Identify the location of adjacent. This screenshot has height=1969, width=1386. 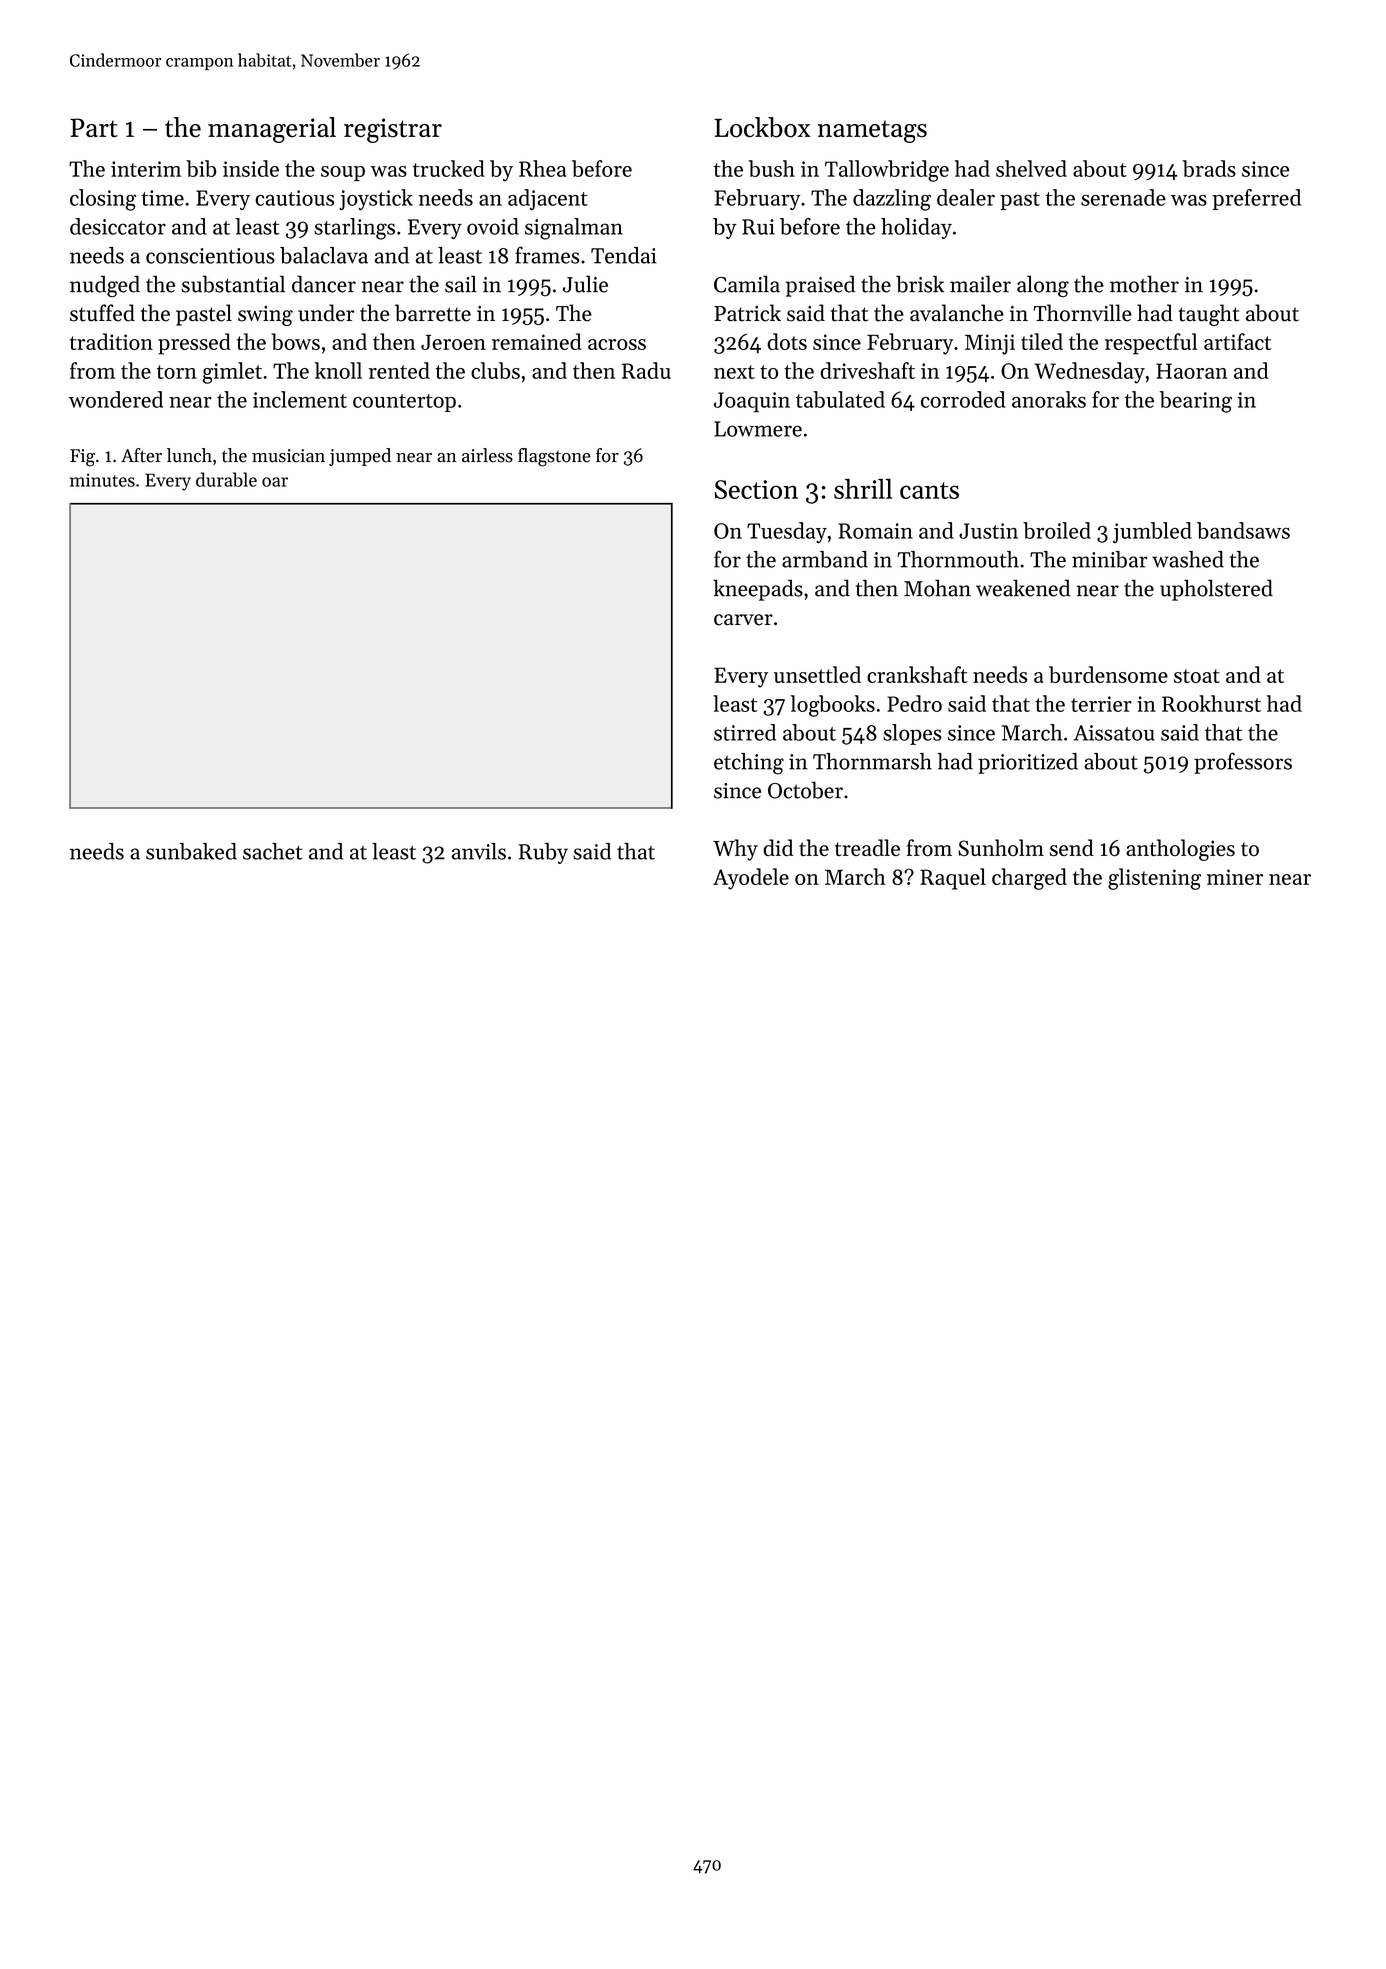
(548, 199).
